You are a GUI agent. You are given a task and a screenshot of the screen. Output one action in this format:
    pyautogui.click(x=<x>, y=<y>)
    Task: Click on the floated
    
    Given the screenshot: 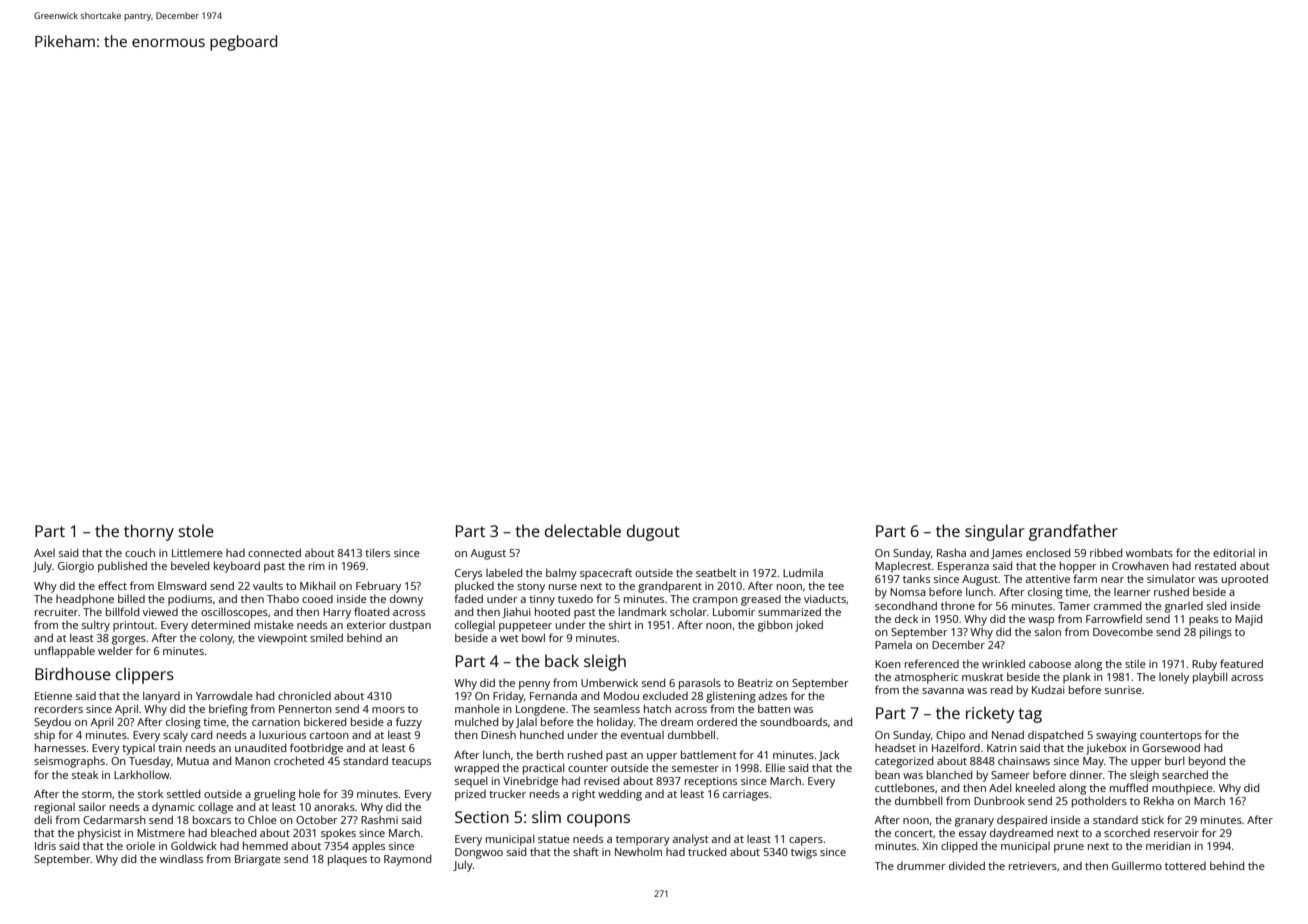 What is the action you would take?
    pyautogui.click(x=371, y=611)
